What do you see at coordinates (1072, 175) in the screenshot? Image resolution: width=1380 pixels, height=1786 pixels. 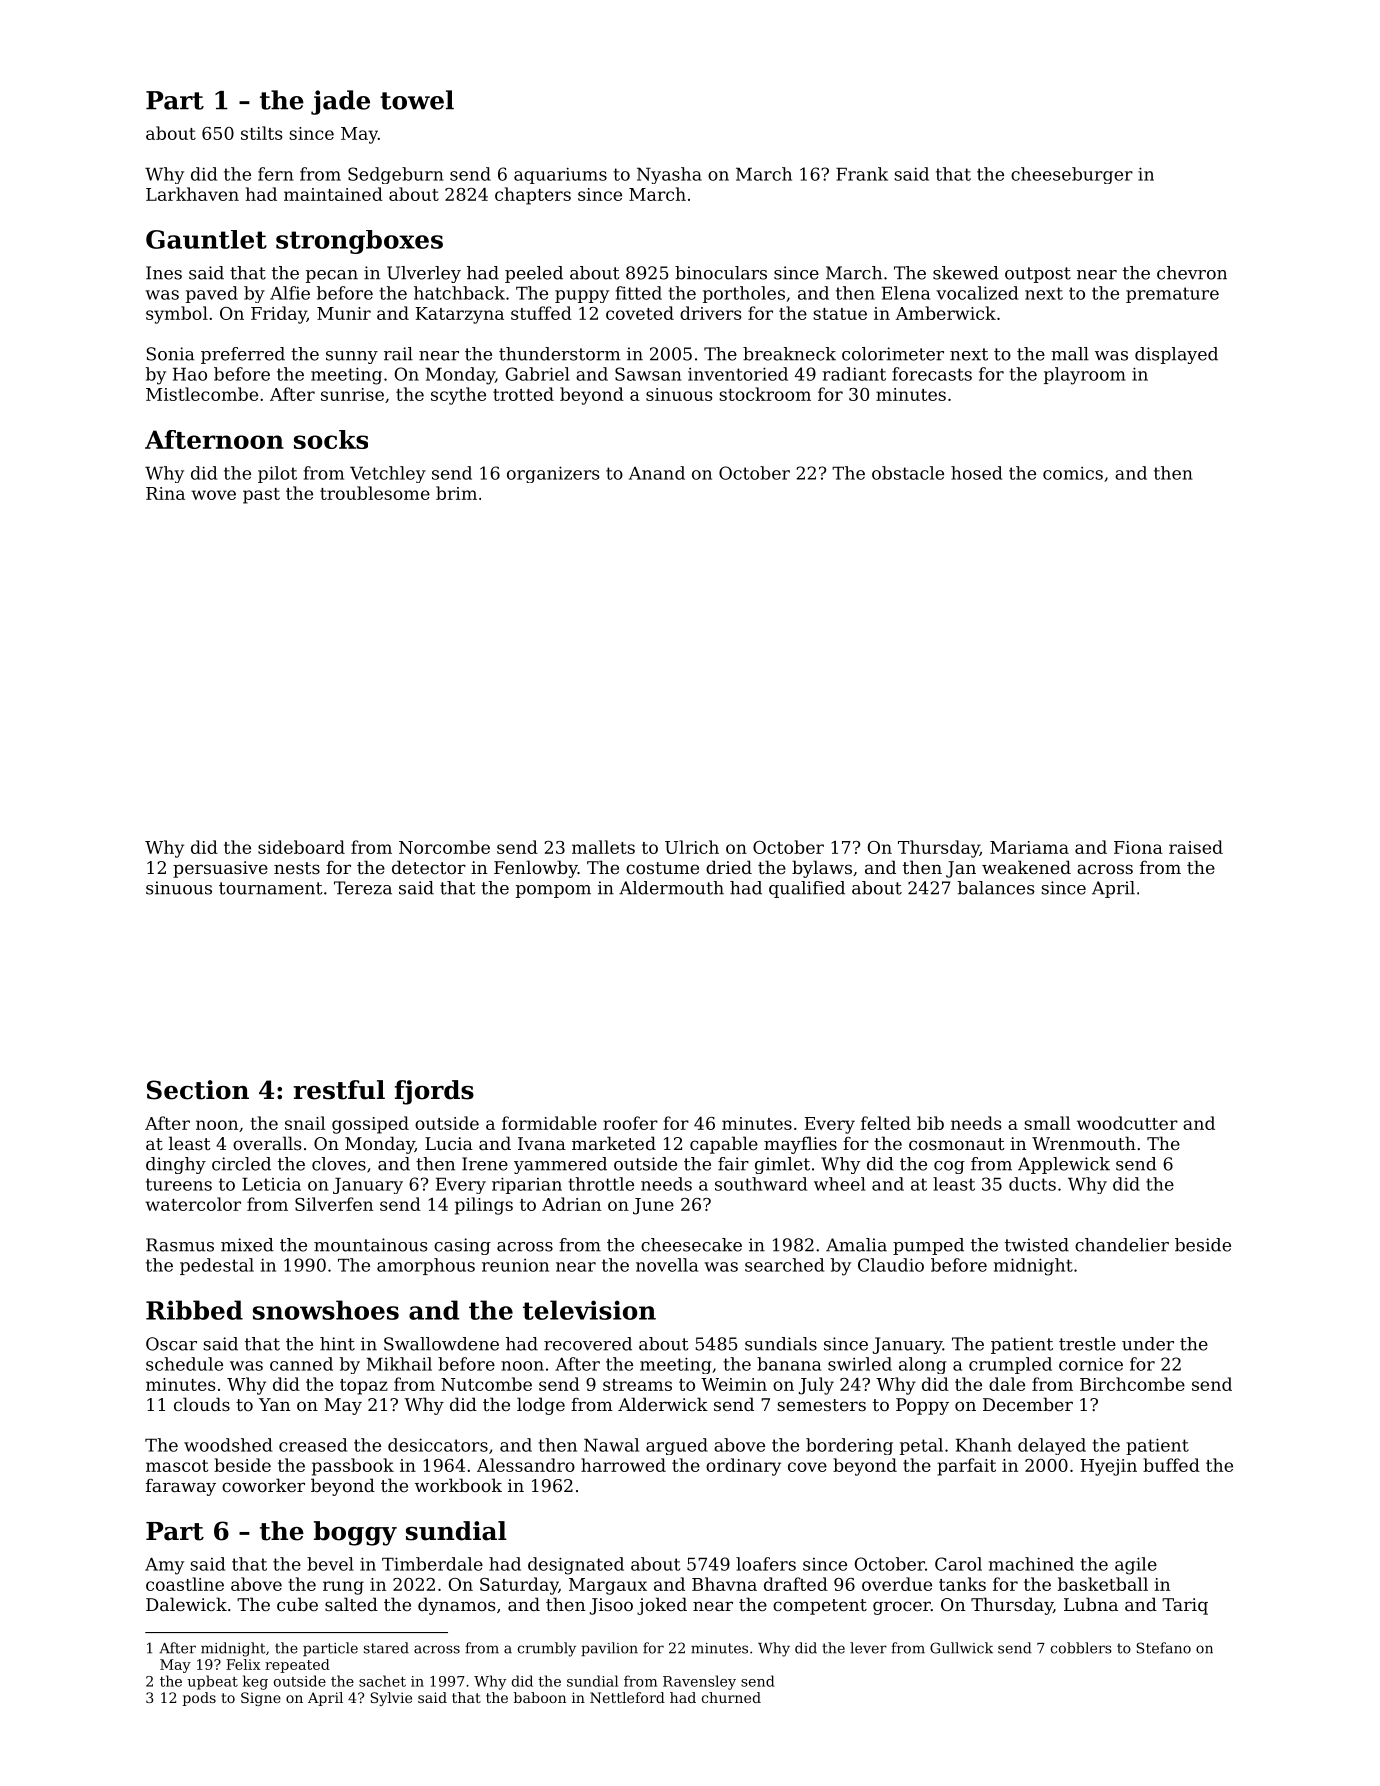 I see `cheeseburger` at bounding box center [1072, 175].
